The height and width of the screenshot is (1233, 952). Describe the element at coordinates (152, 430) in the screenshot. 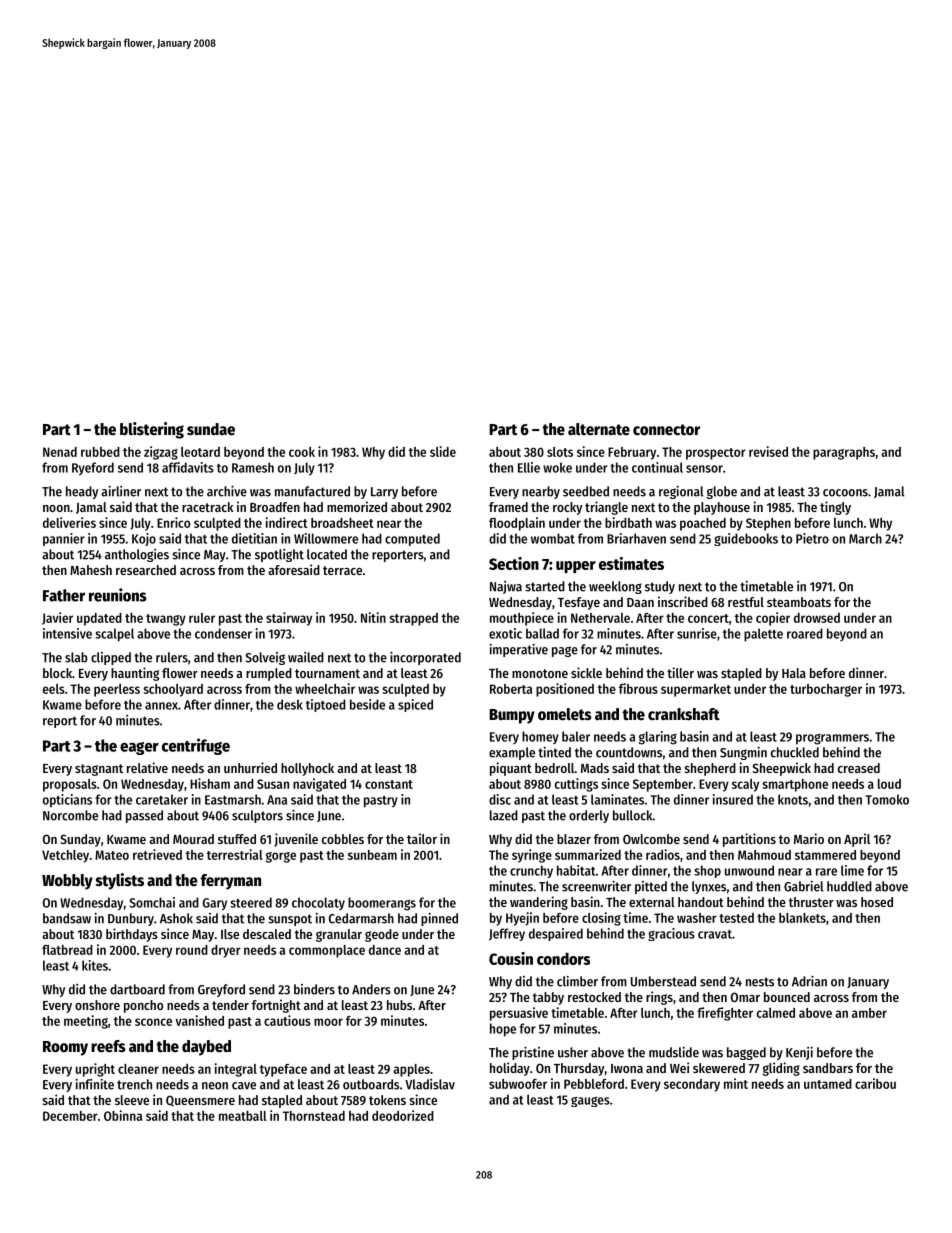

I see `blistering` at that location.
